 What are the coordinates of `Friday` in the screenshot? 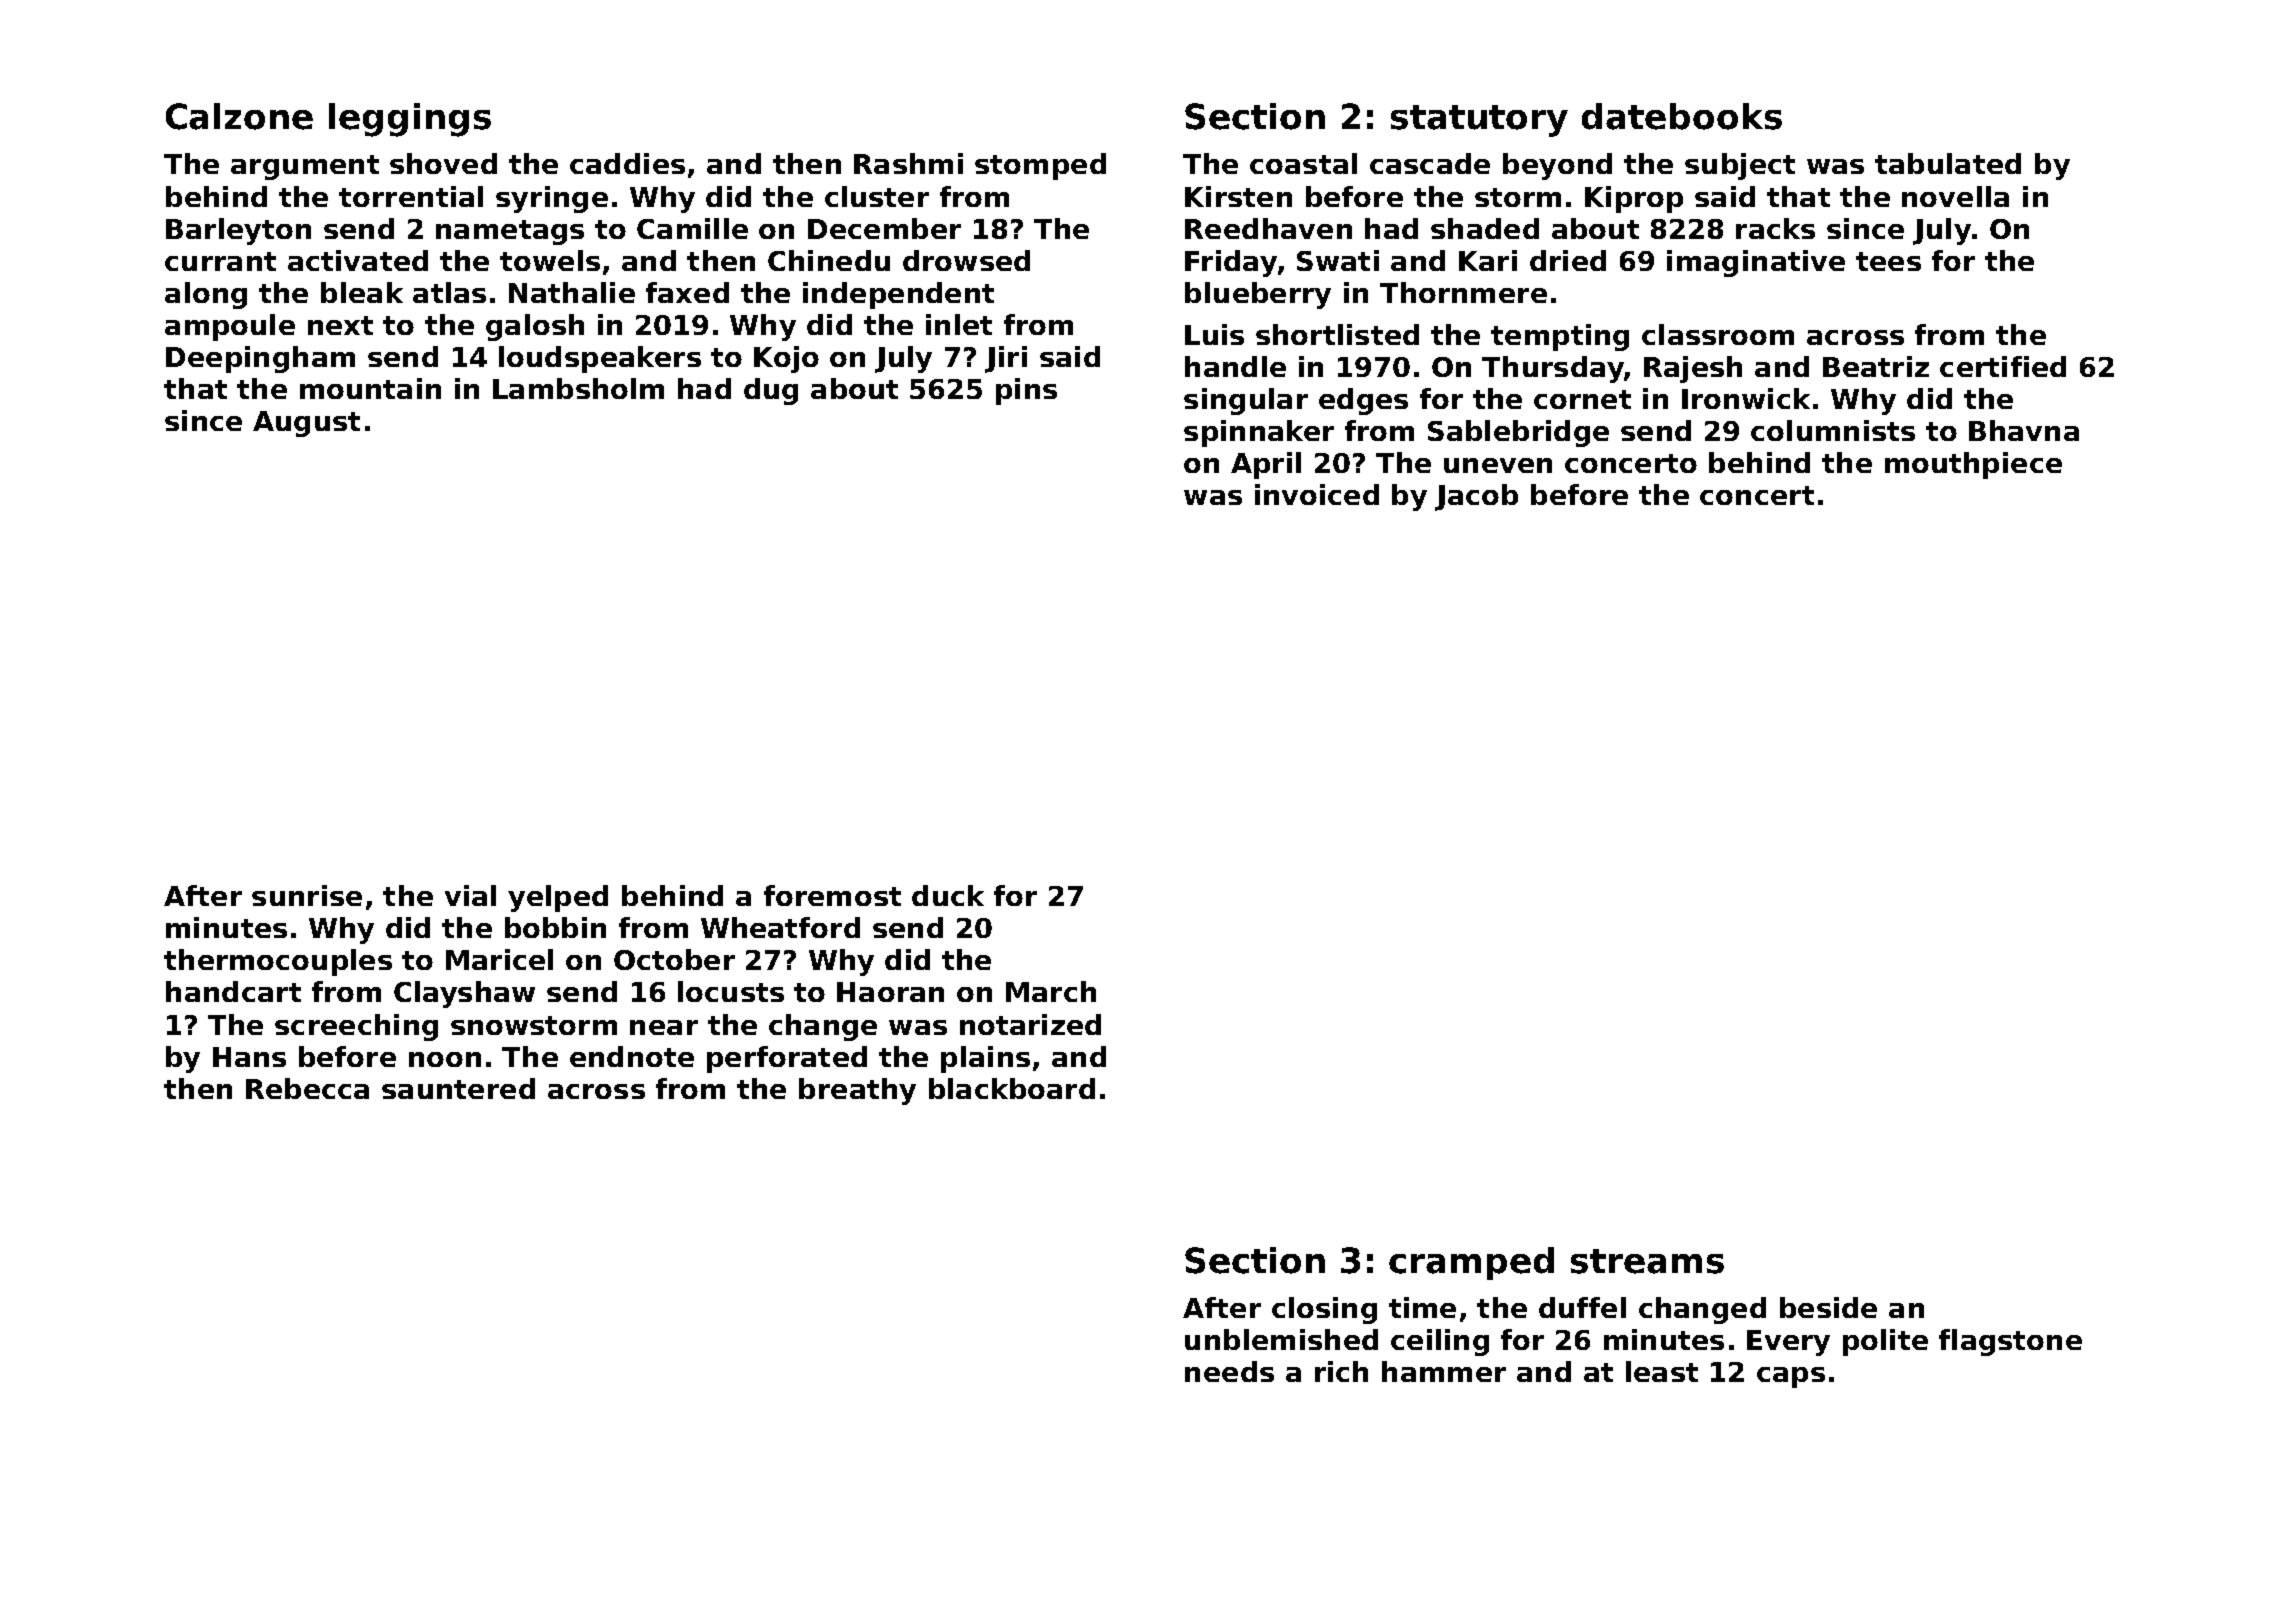 It's located at (1231, 263).
